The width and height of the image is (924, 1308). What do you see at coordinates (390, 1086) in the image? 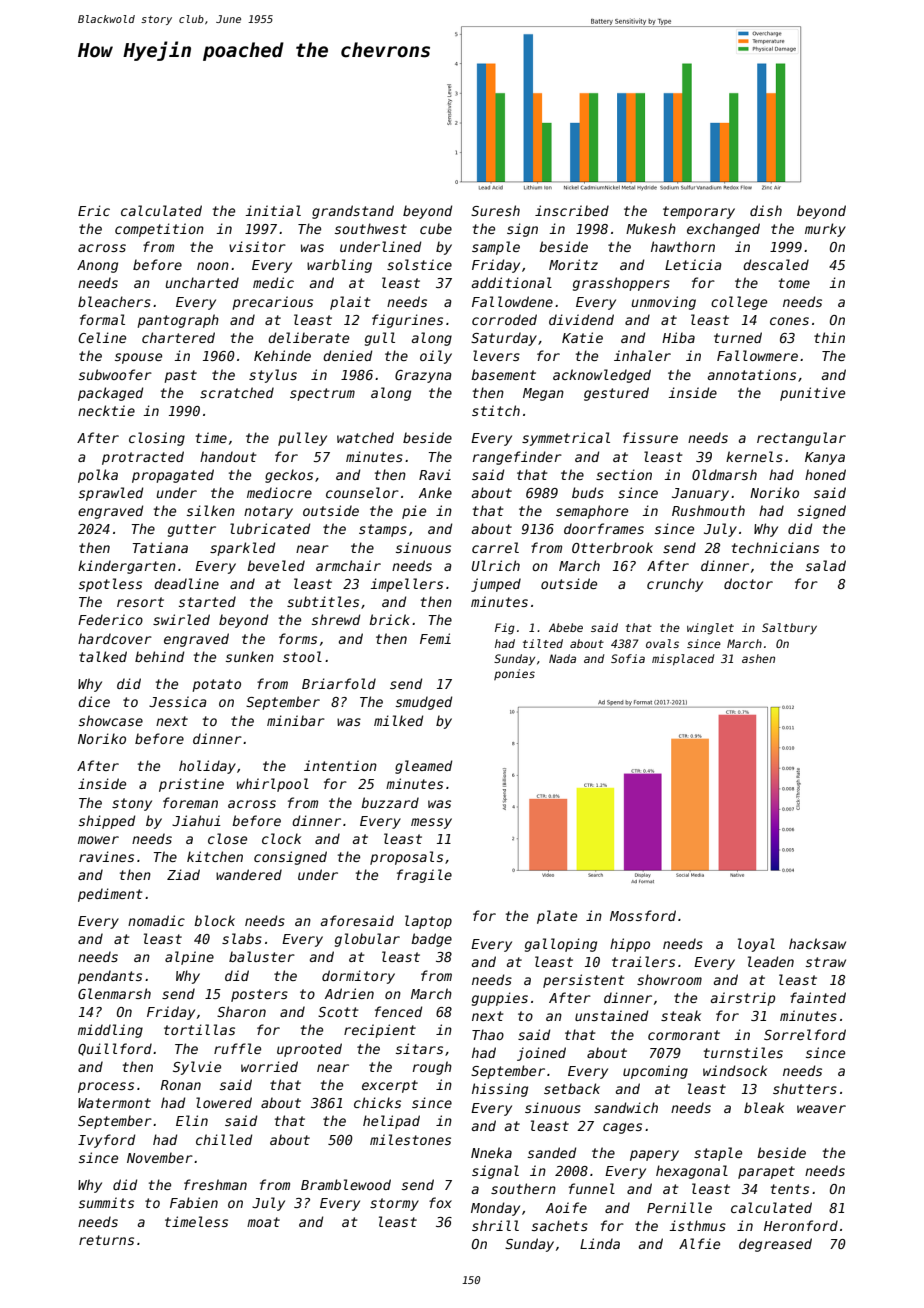
I see `excerpt` at bounding box center [390, 1086].
